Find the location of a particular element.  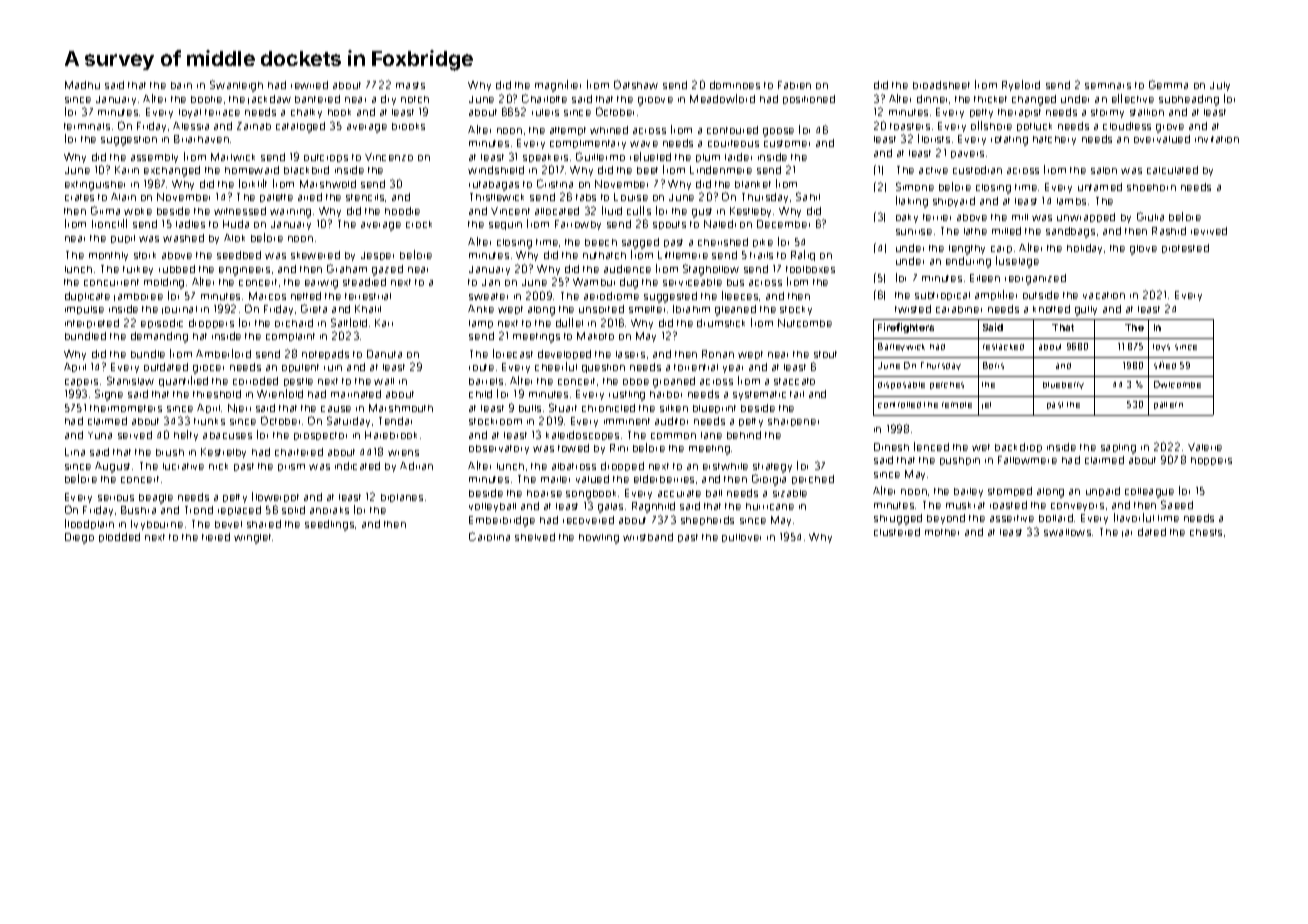

loyal is located at coordinates (190, 113).
